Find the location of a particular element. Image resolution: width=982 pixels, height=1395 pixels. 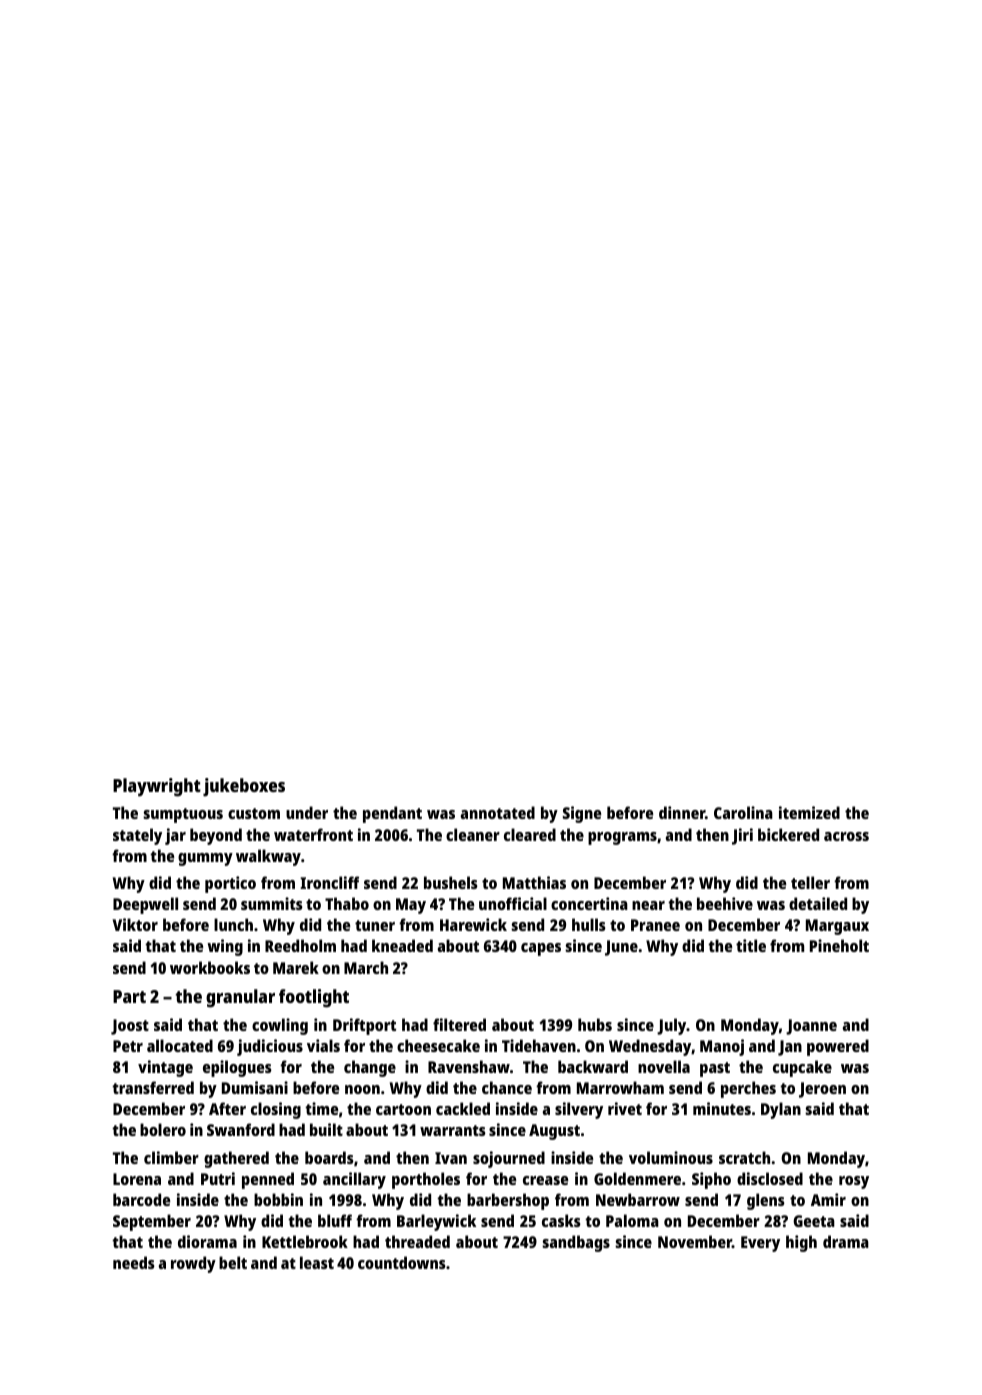

Part is located at coordinates (129, 996).
